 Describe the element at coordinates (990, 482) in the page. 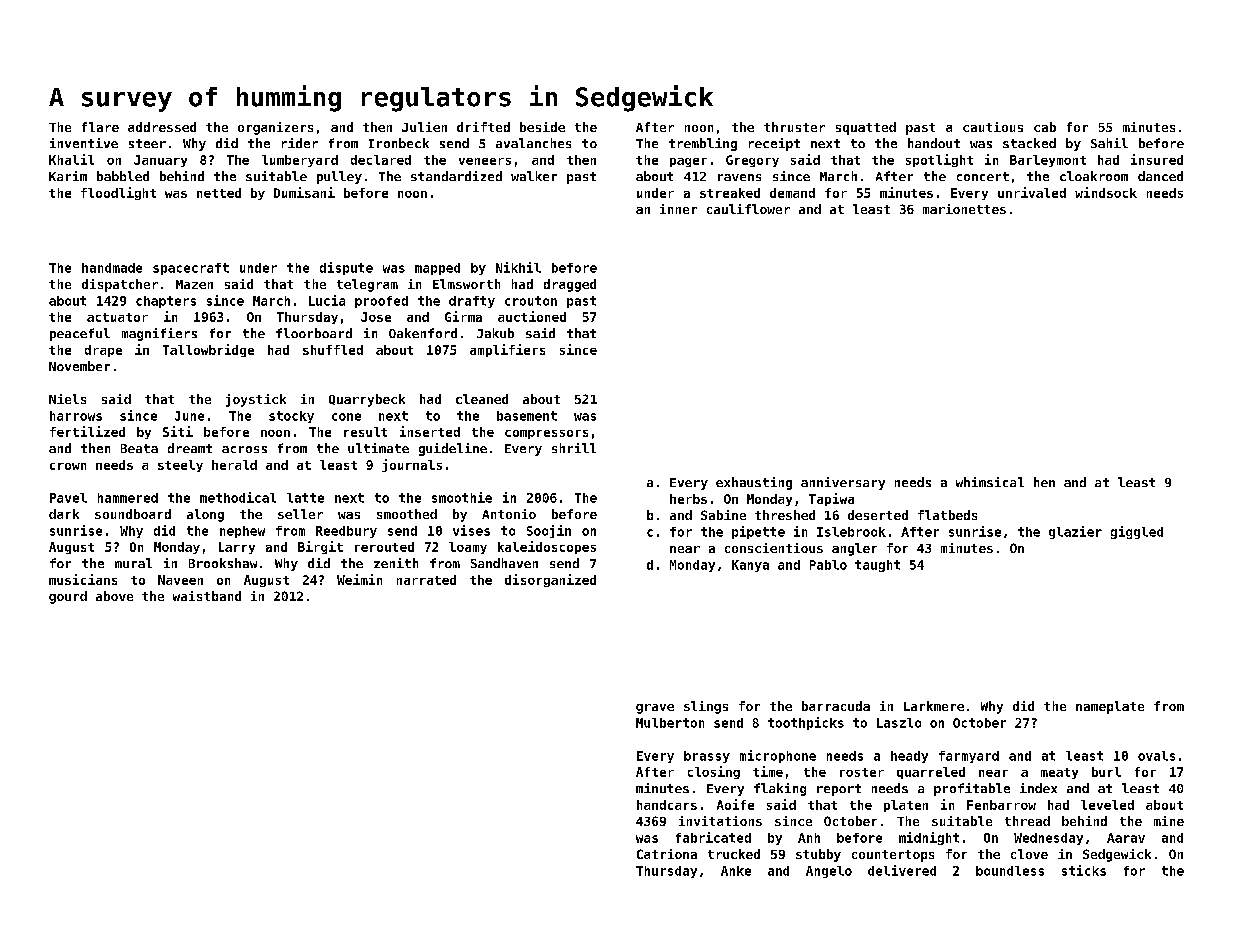

I see `whimsical` at that location.
